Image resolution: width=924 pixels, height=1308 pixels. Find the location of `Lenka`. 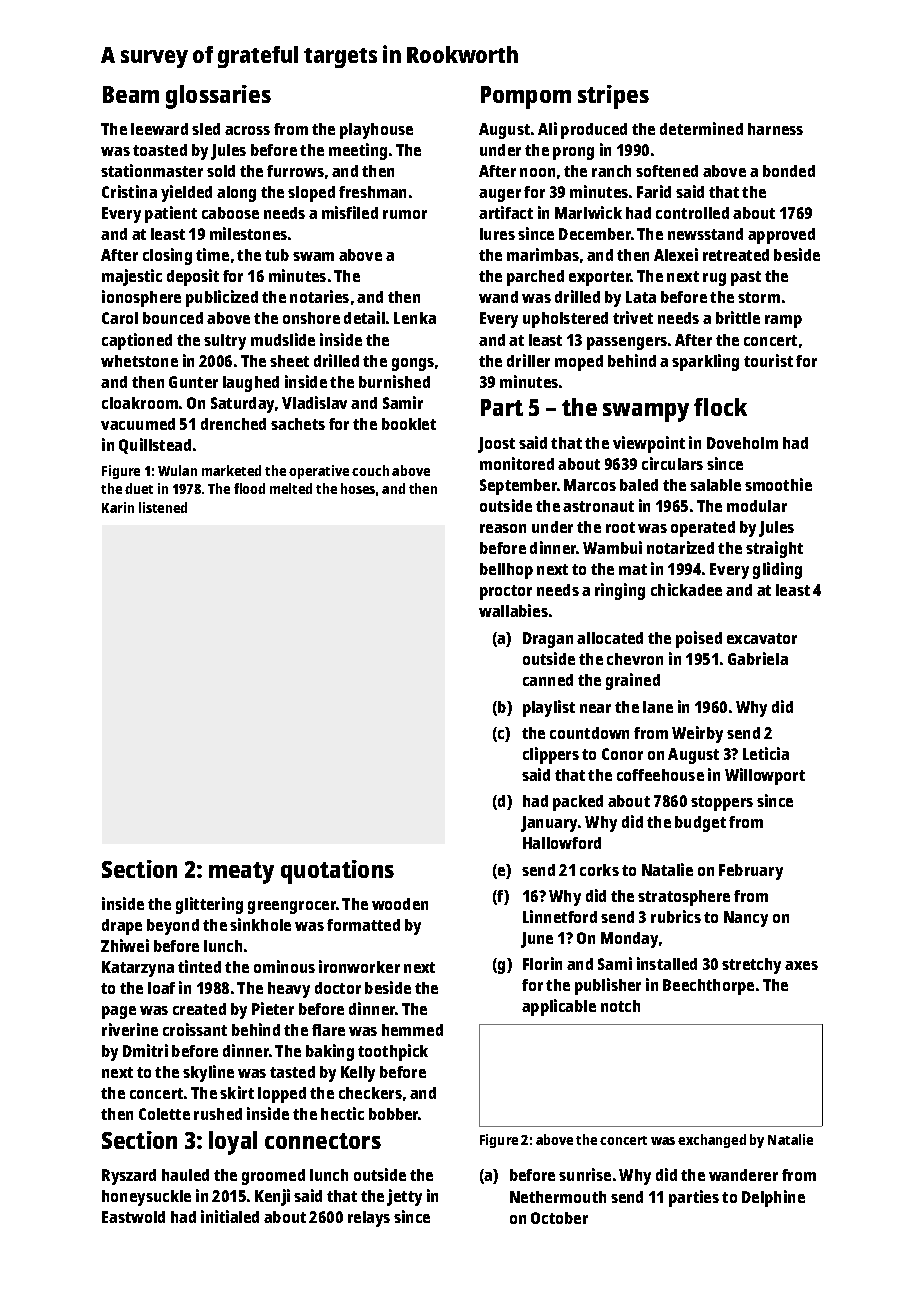

Lenka is located at coordinates (415, 318).
